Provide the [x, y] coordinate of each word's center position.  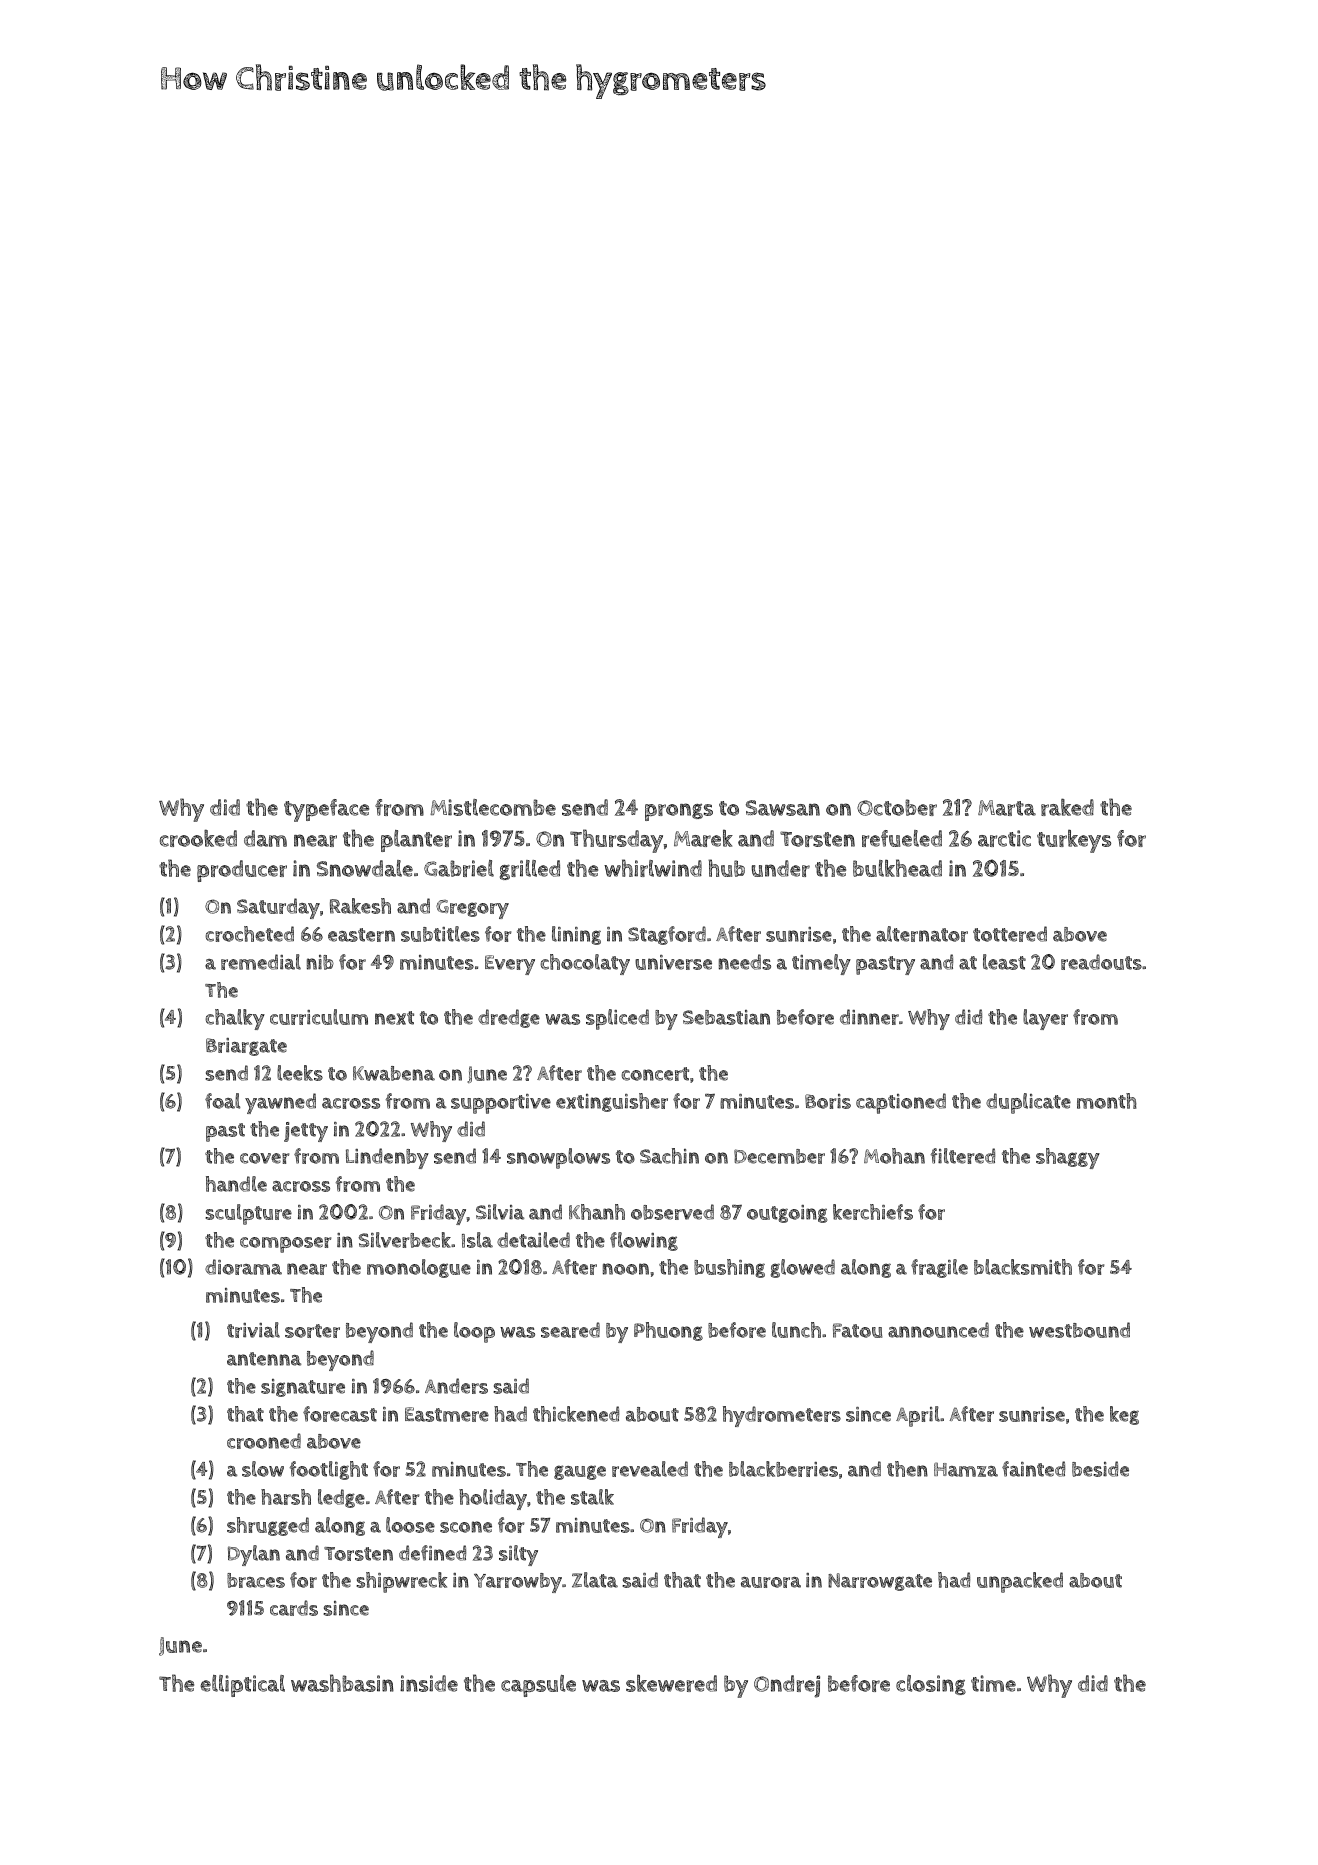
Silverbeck [404, 1240]
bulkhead [897, 868]
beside [1100, 1469]
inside [429, 1683]
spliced [617, 1019]
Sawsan [783, 808]
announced [938, 1330]
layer [1045, 1019]
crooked [198, 838]
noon [626, 1269]
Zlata [595, 1580]
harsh [286, 1497]
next [394, 1018]
